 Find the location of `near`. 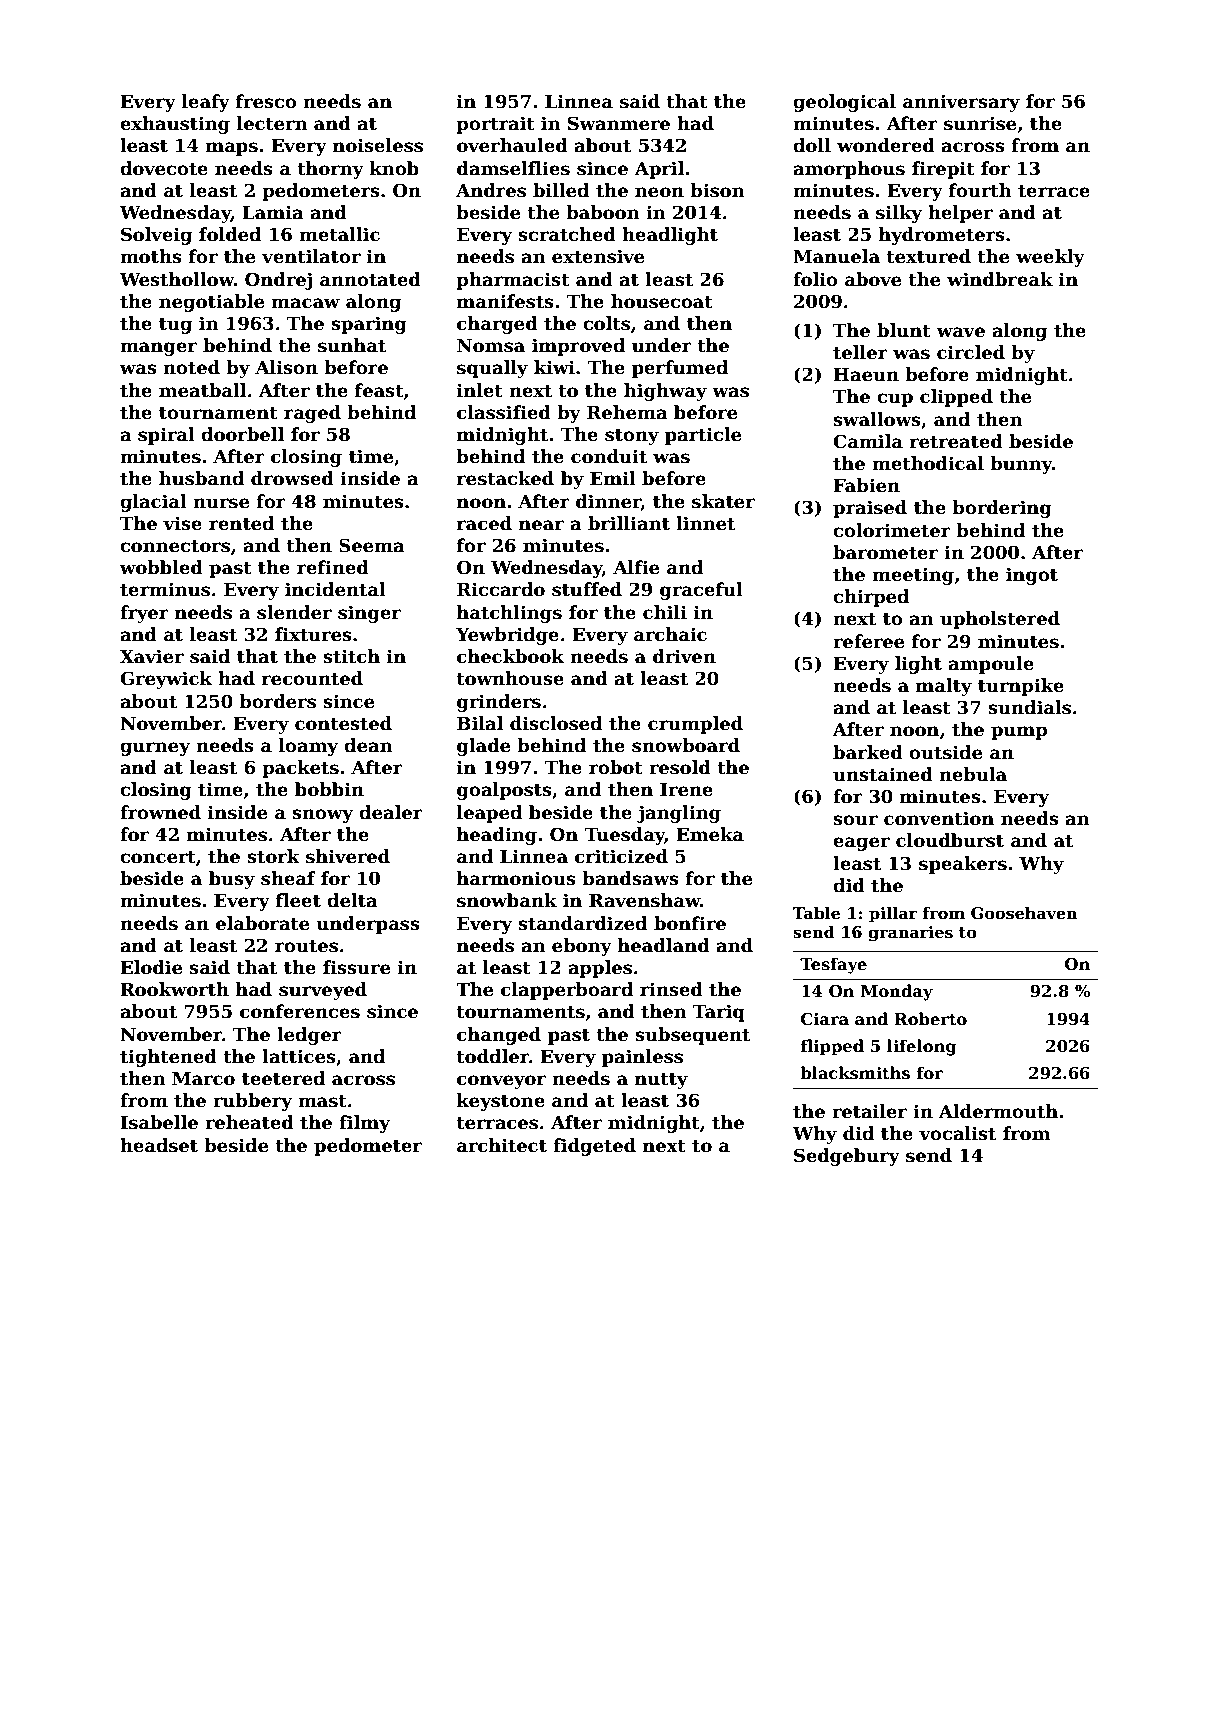

near is located at coordinates (541, 525).
